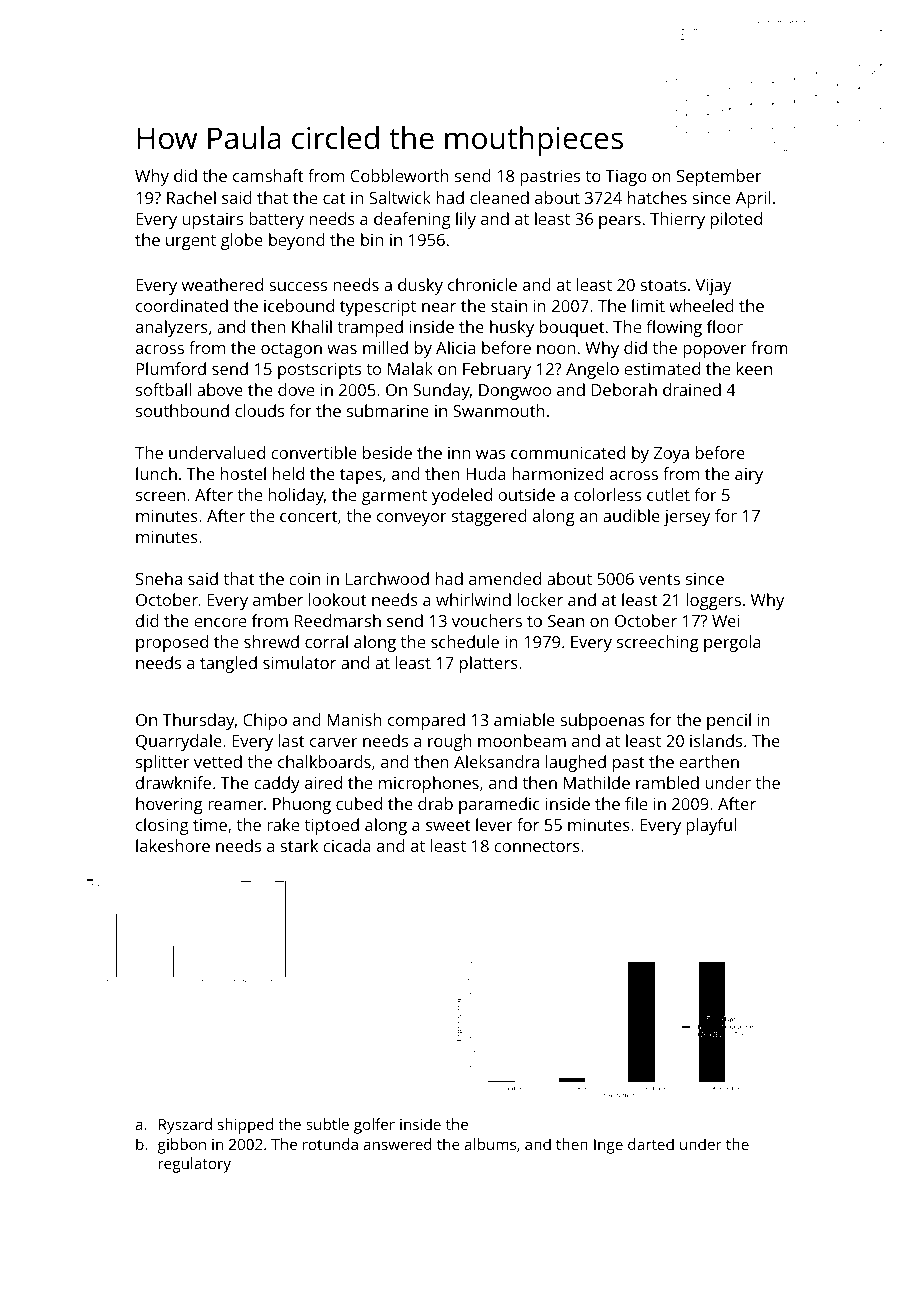 This page has height=1314, width=924. What do you see at coordinates (716, 740) in the page?
I see `islands` at bounding box center [716, 740].
